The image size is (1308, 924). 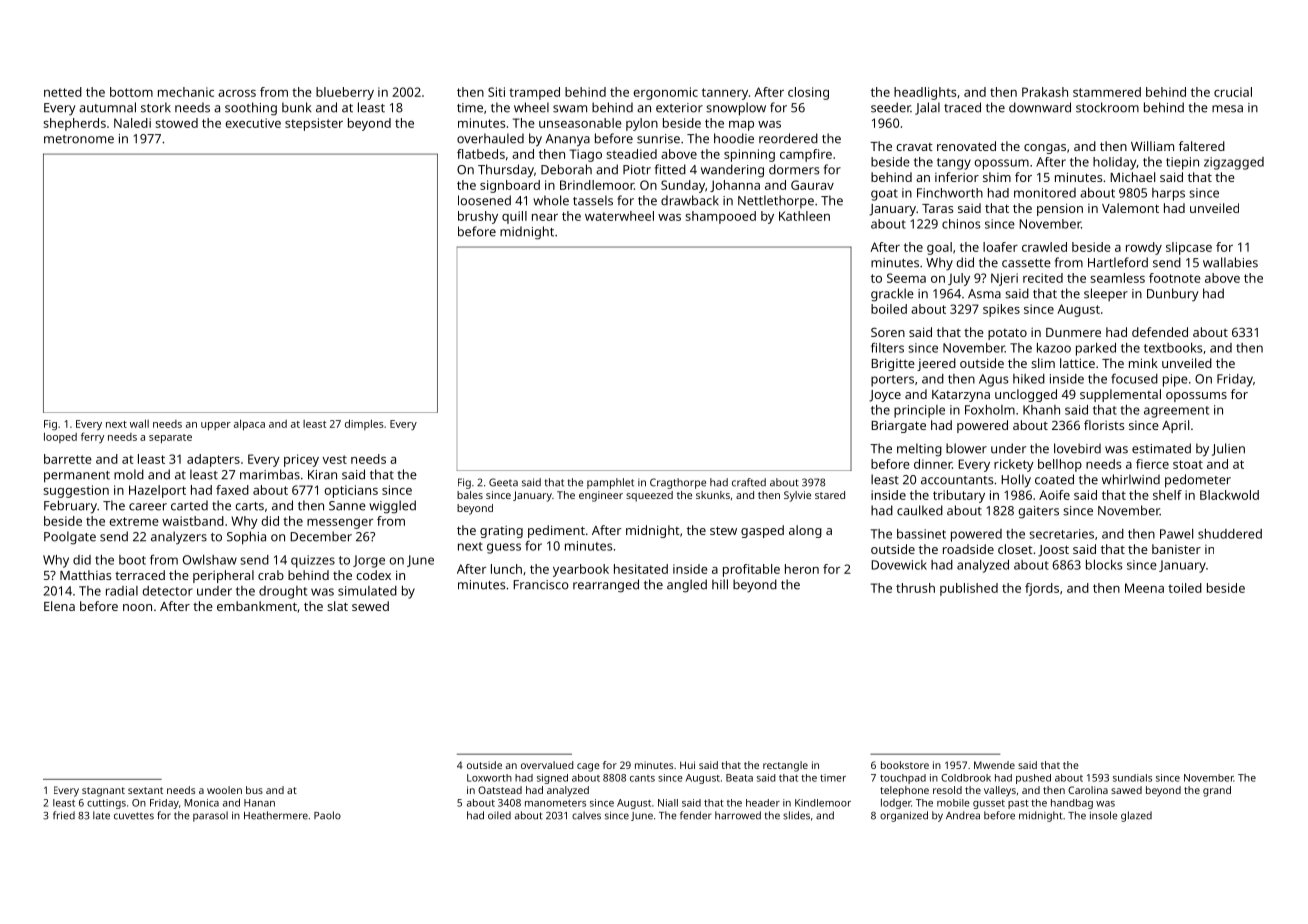 I want to click on closing, so click(x=808, y=93).
